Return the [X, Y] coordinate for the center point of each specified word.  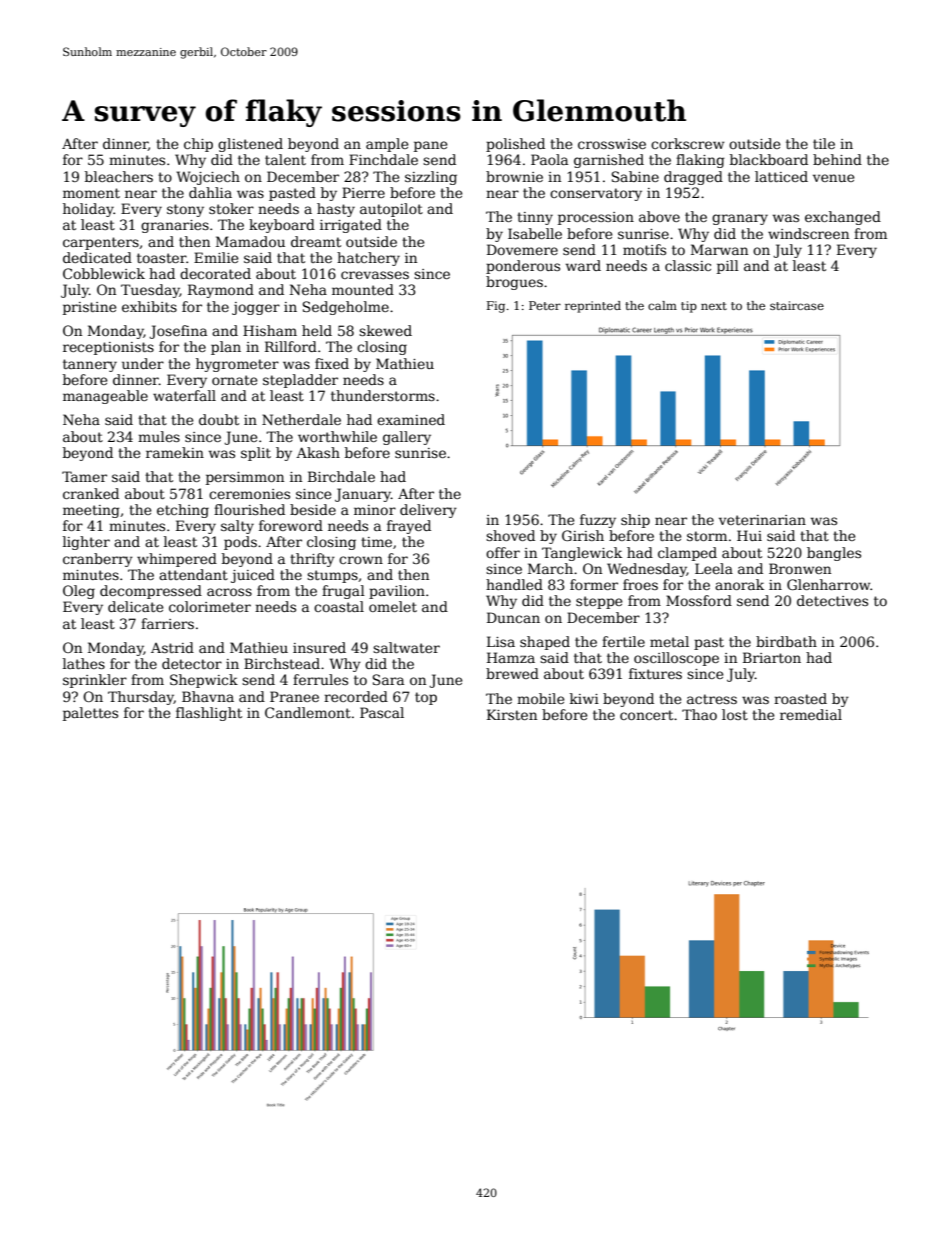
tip [689, 307]
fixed [332, 363]
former [594, 584]
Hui [749, 535]
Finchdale [383, 159]
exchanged [843, 218]
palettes [90, 714]
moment [91, 193]
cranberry [98, 560]
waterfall [184, 395]
